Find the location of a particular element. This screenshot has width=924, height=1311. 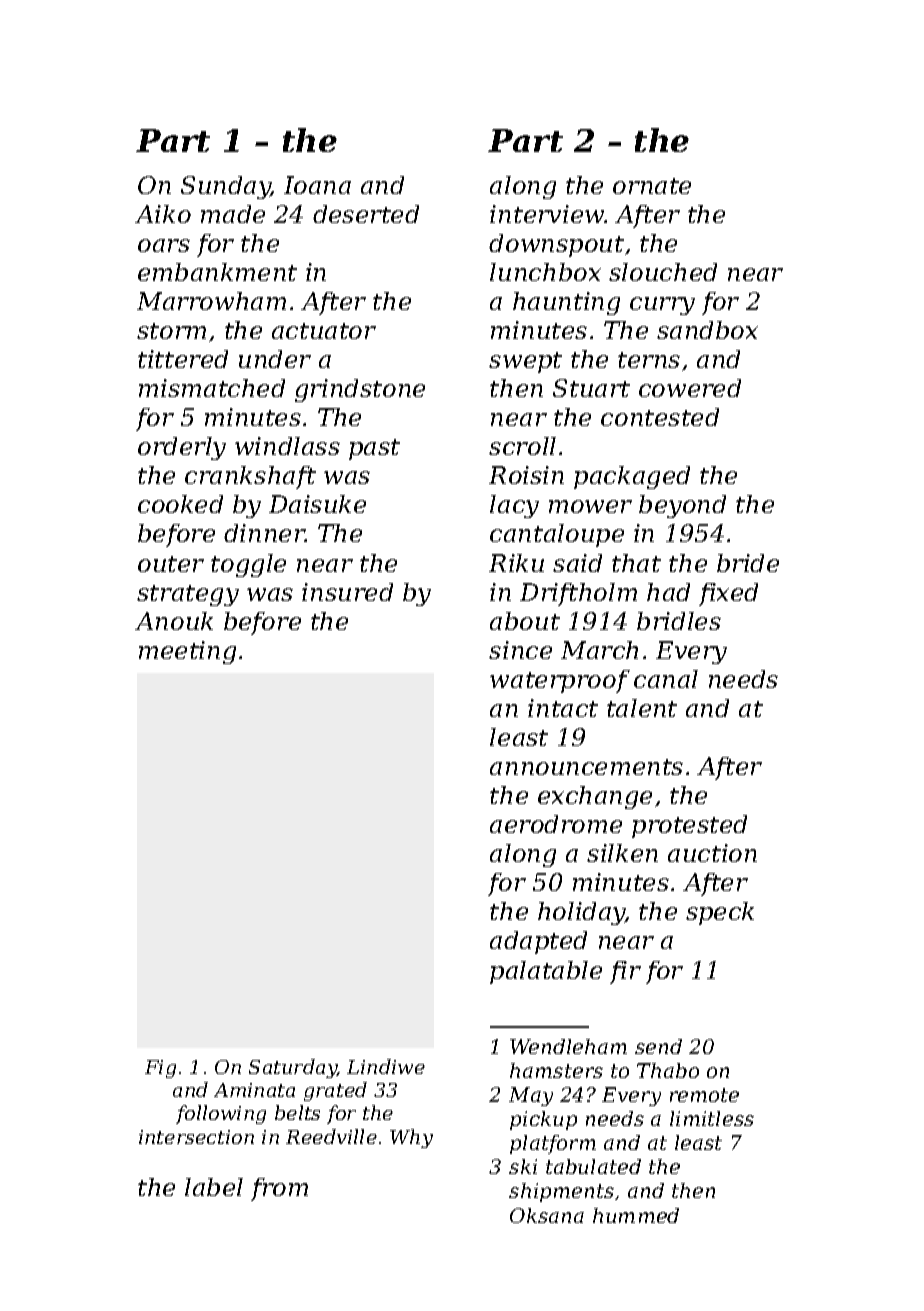

Sunday is located at coordinates (226, 187).
